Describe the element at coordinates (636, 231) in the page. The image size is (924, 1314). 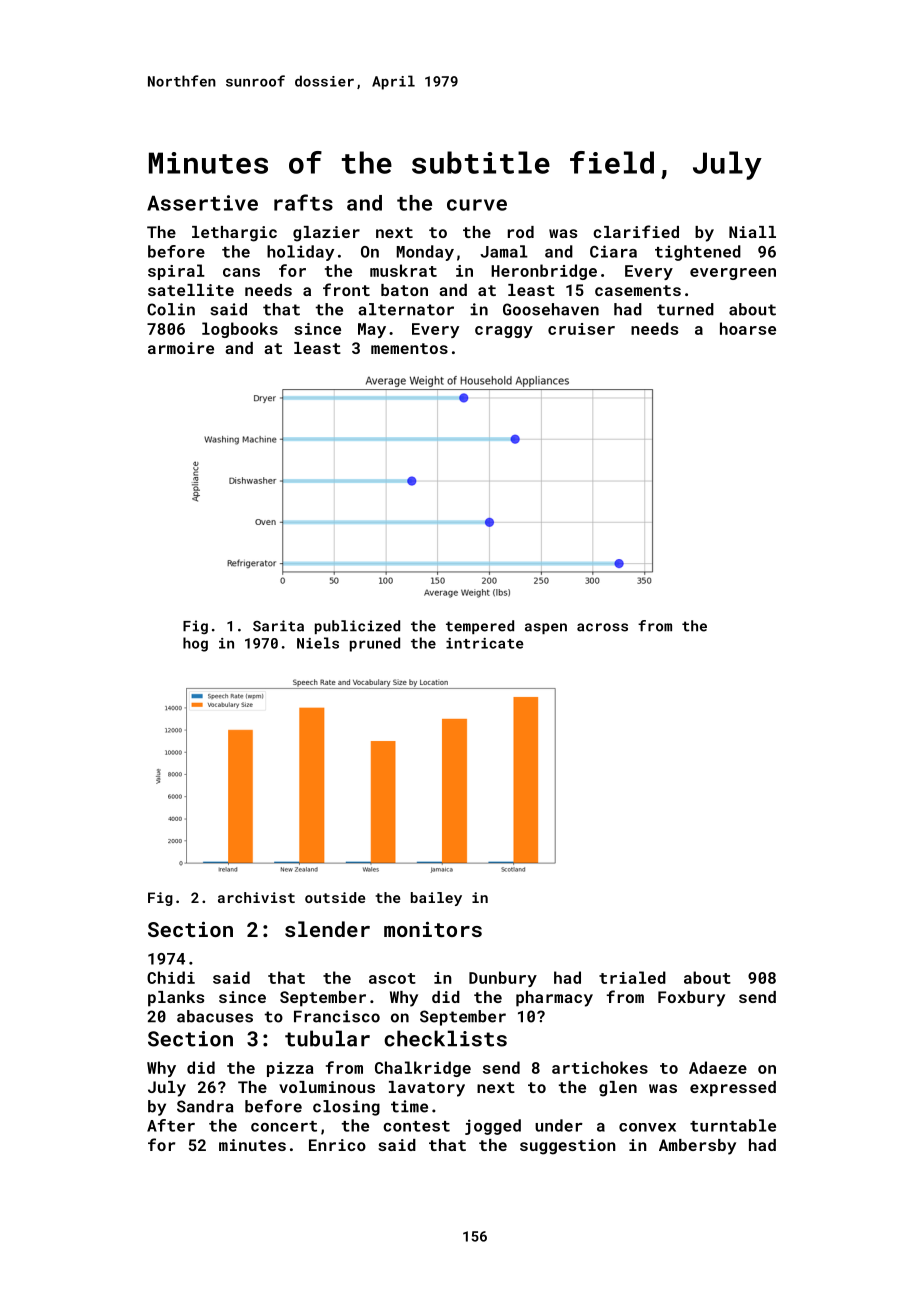
I see `clarified` at that location.
